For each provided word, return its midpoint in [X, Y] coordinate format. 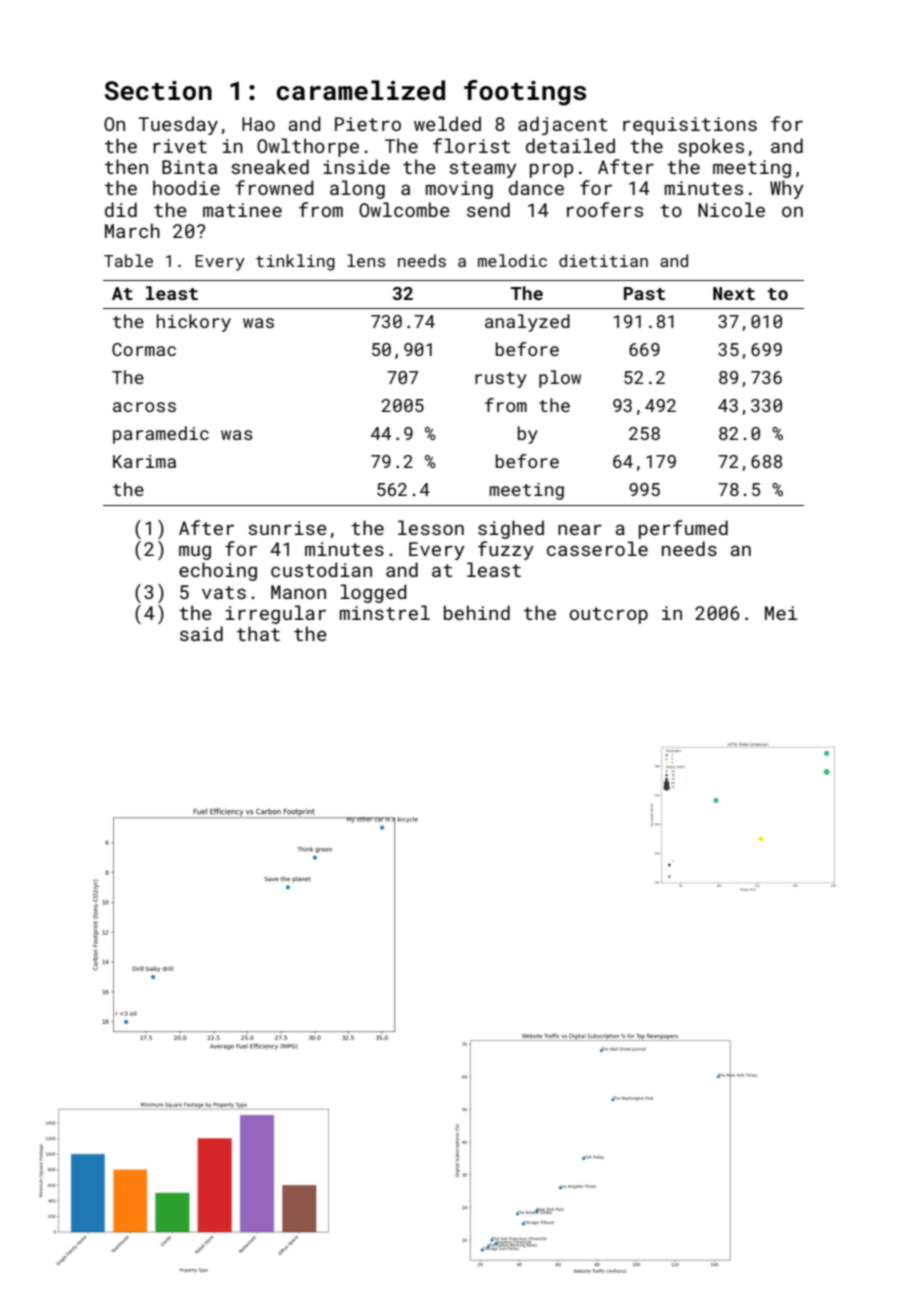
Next [734, 293]
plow [560, 379]
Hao [258, 124]
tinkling [295, 262]
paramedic [161, 435]
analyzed [527, 323]
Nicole [731, 209]
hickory [194, 323]
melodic [512, 260]
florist [471, 145]
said [201, 633]
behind [477, 612]
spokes [711, 147]
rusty [501, 380]
